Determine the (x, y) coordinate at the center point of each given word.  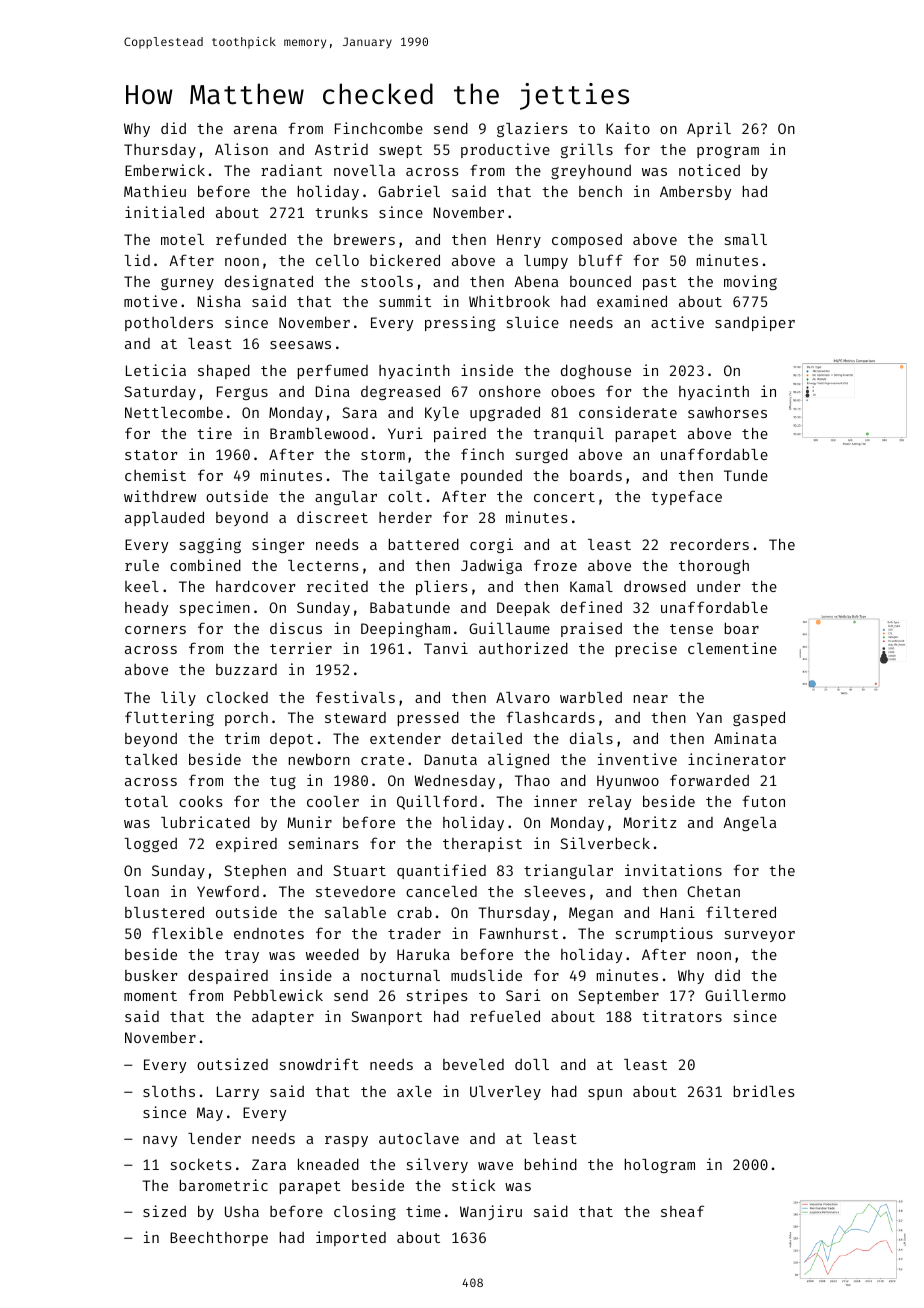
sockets (201, 1164)
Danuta (451, 759)
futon (764, 801)
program (728, 152)
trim (242, 738)
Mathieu (155, 191)
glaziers (532, 129)
